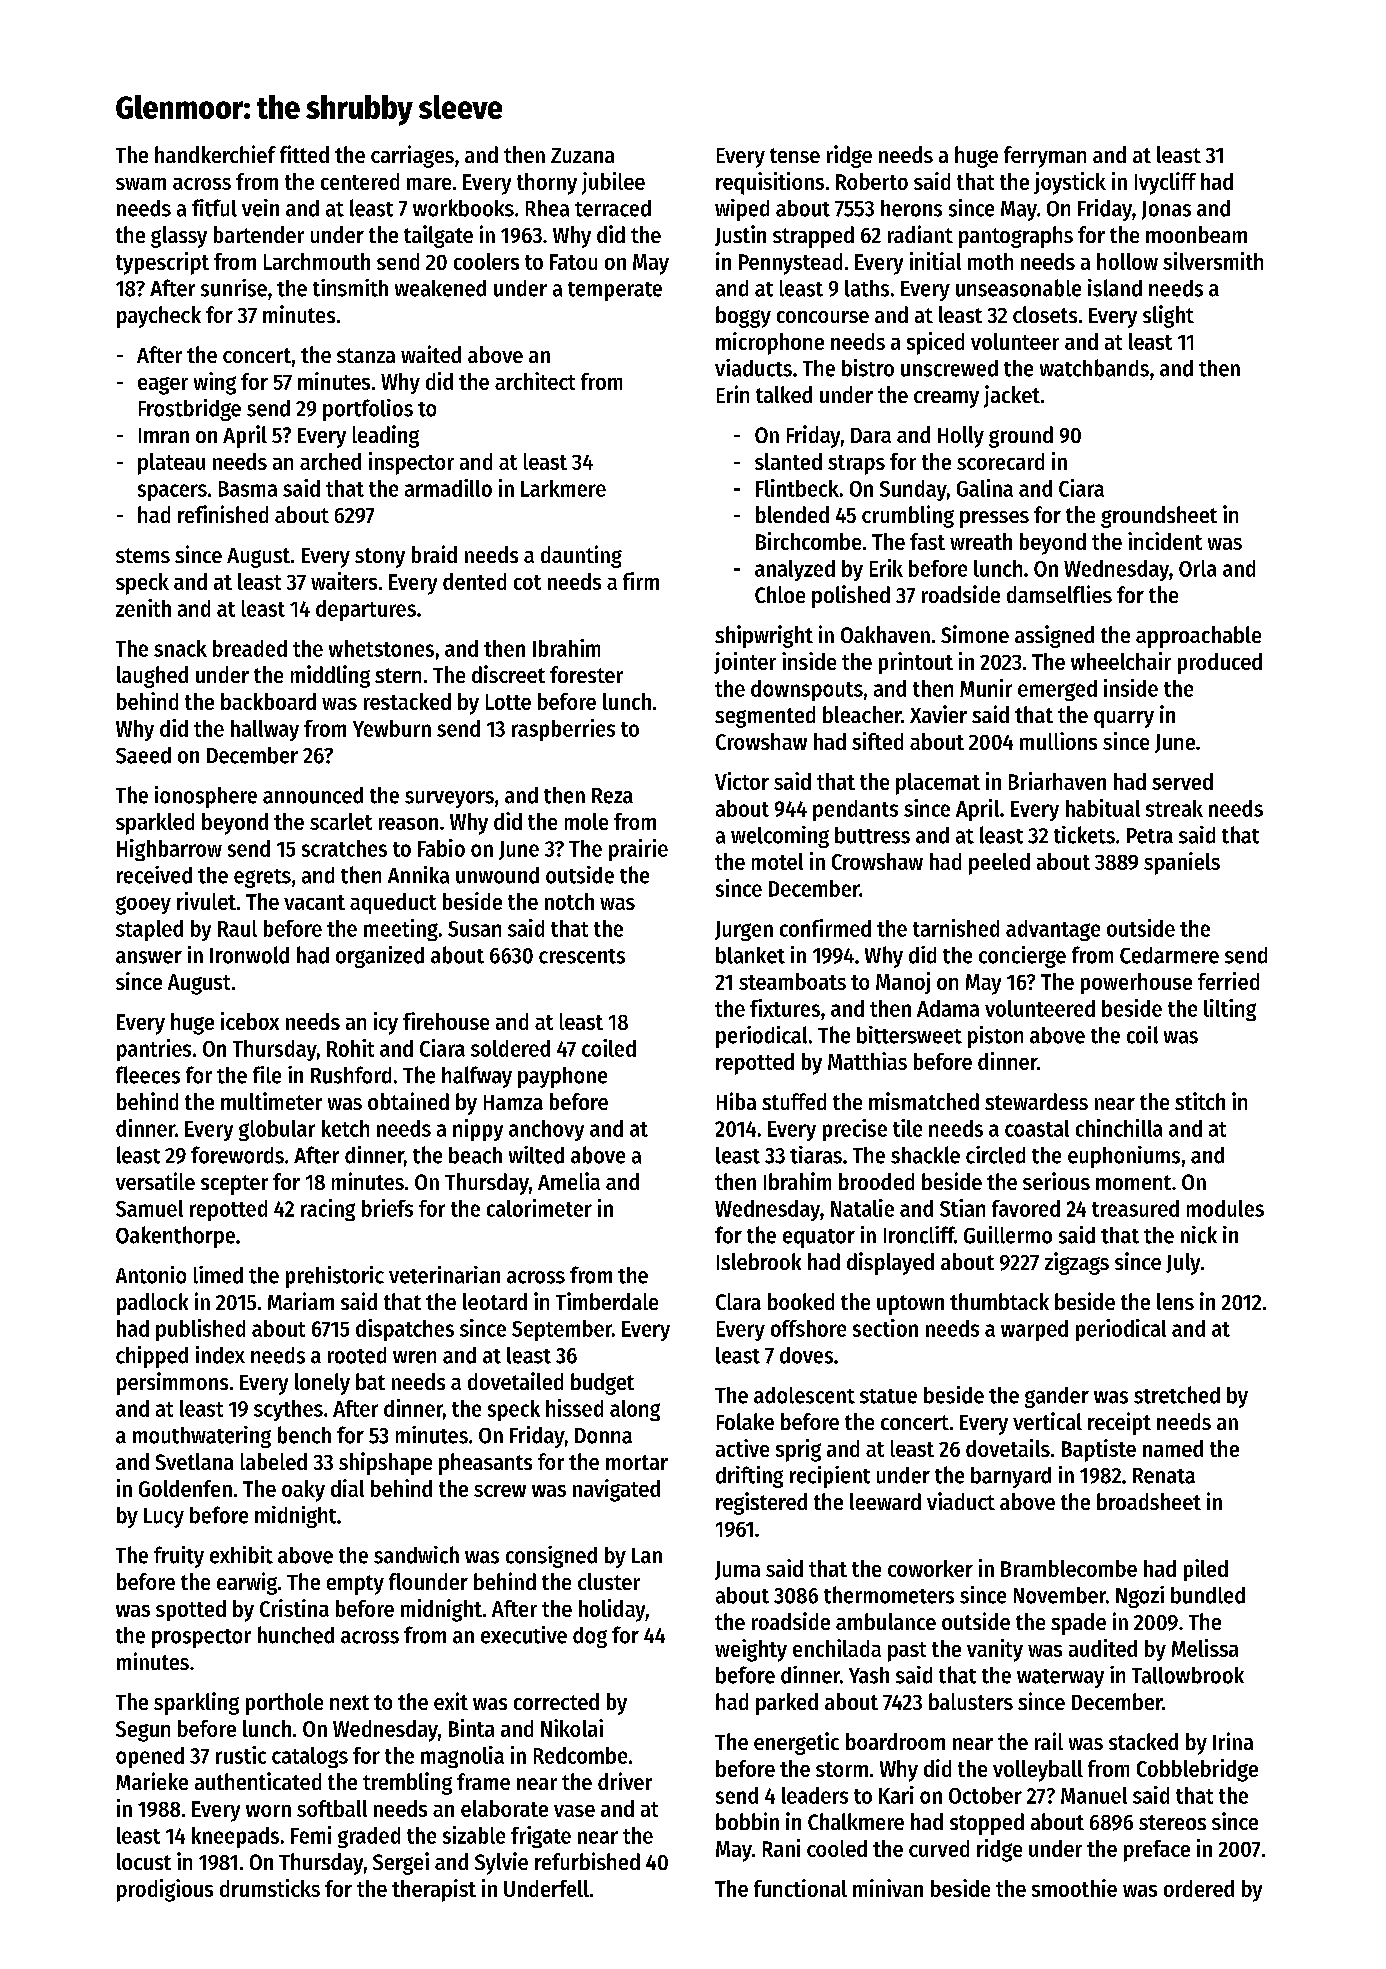 The image size is (1386, 1969). What do you see at coordinates (1053, 930) in the document?
I see `advantage` at bounding box center [1053, 930].
